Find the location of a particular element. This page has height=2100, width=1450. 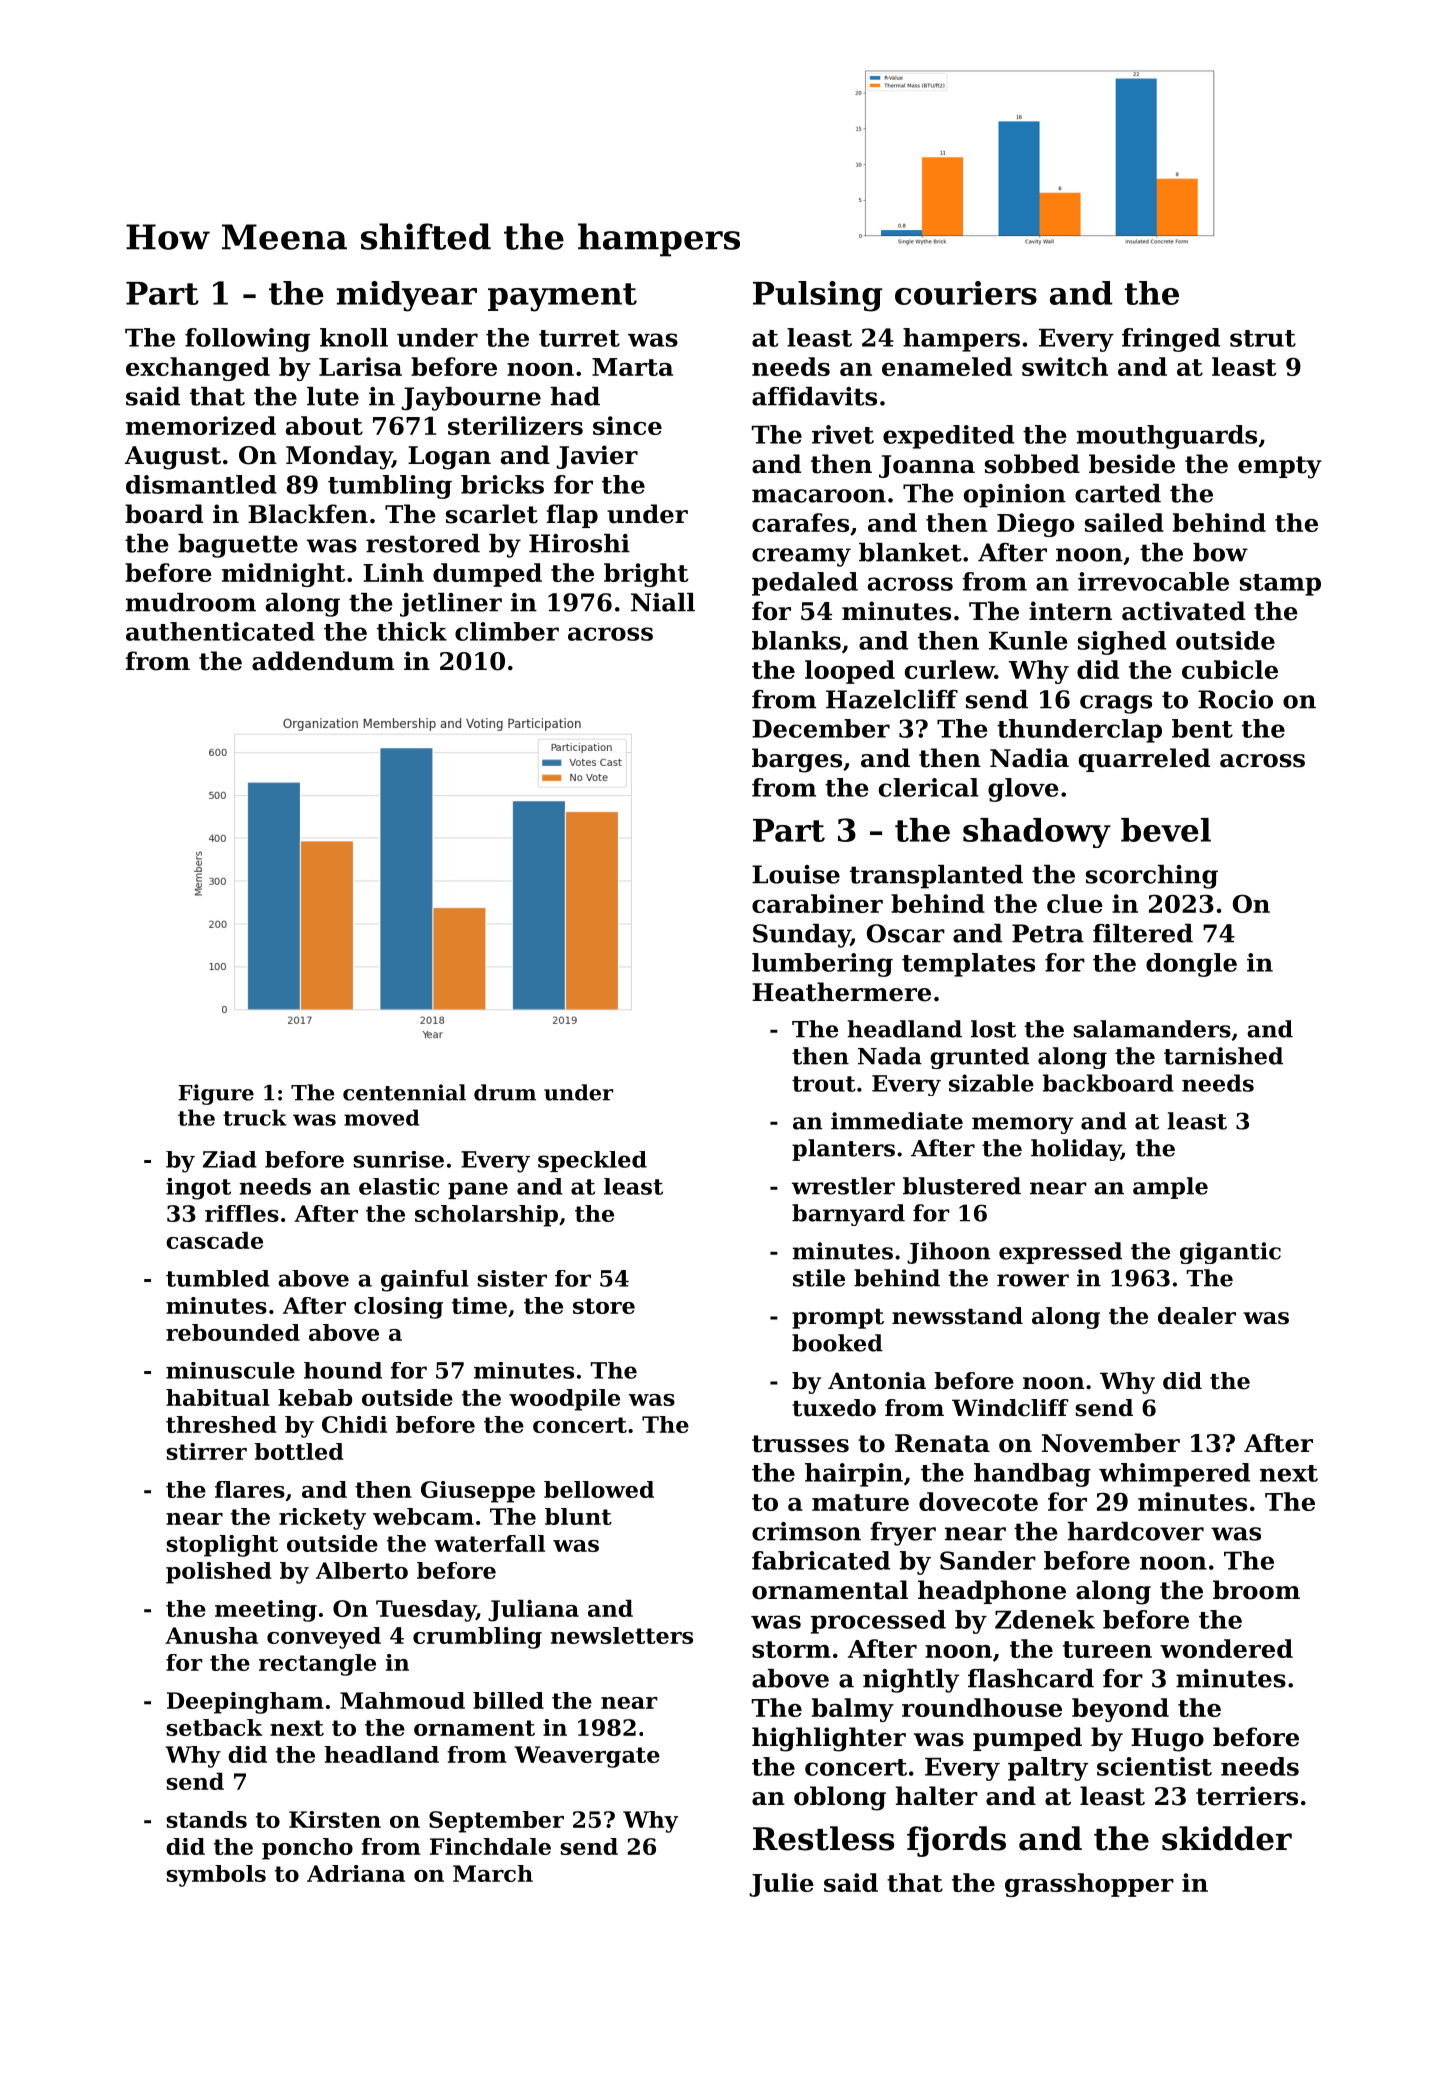

mudroom is located at coordinates (191, 602).
